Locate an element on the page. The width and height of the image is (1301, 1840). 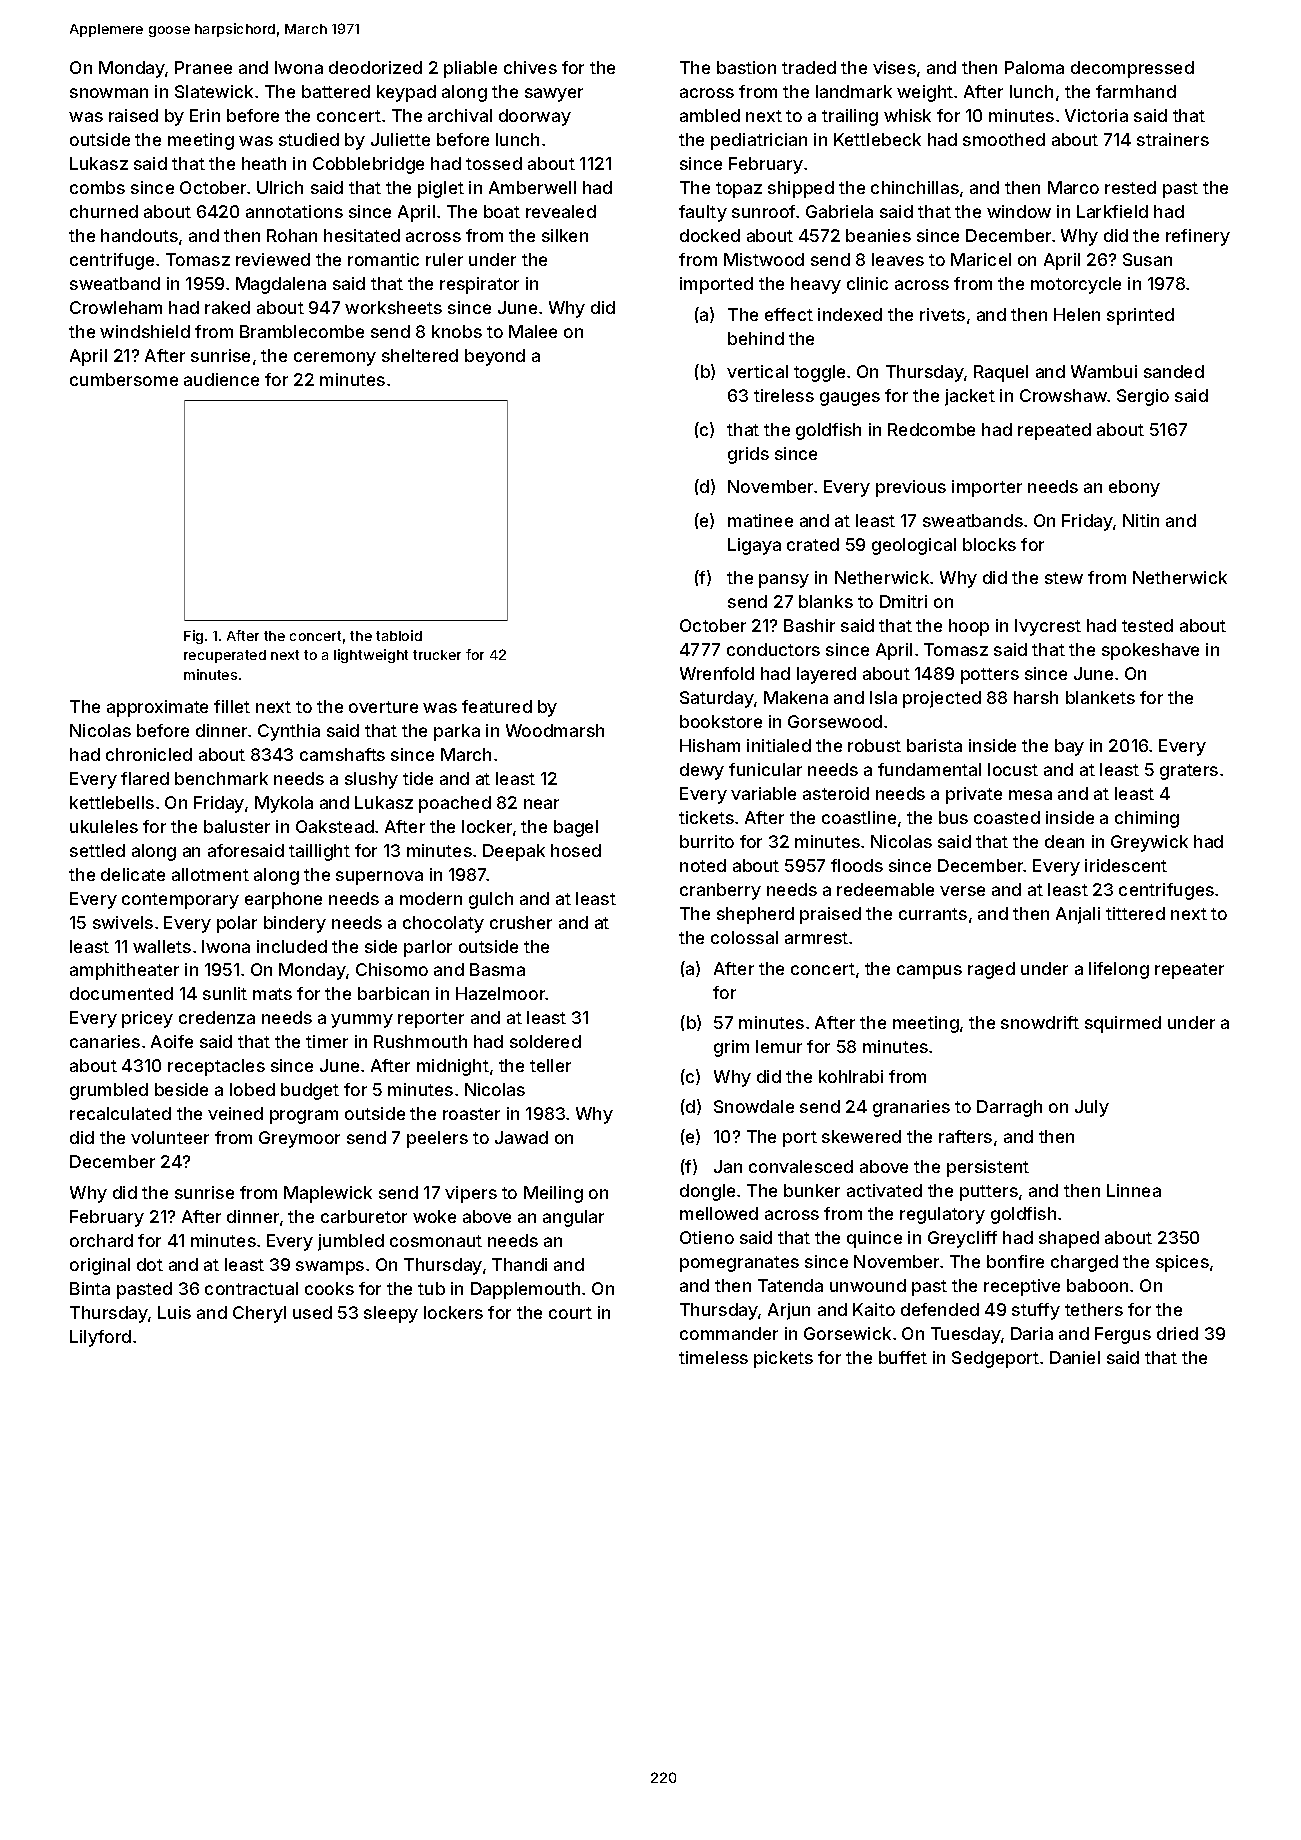
Erin is located at coordinates (205, 115).
